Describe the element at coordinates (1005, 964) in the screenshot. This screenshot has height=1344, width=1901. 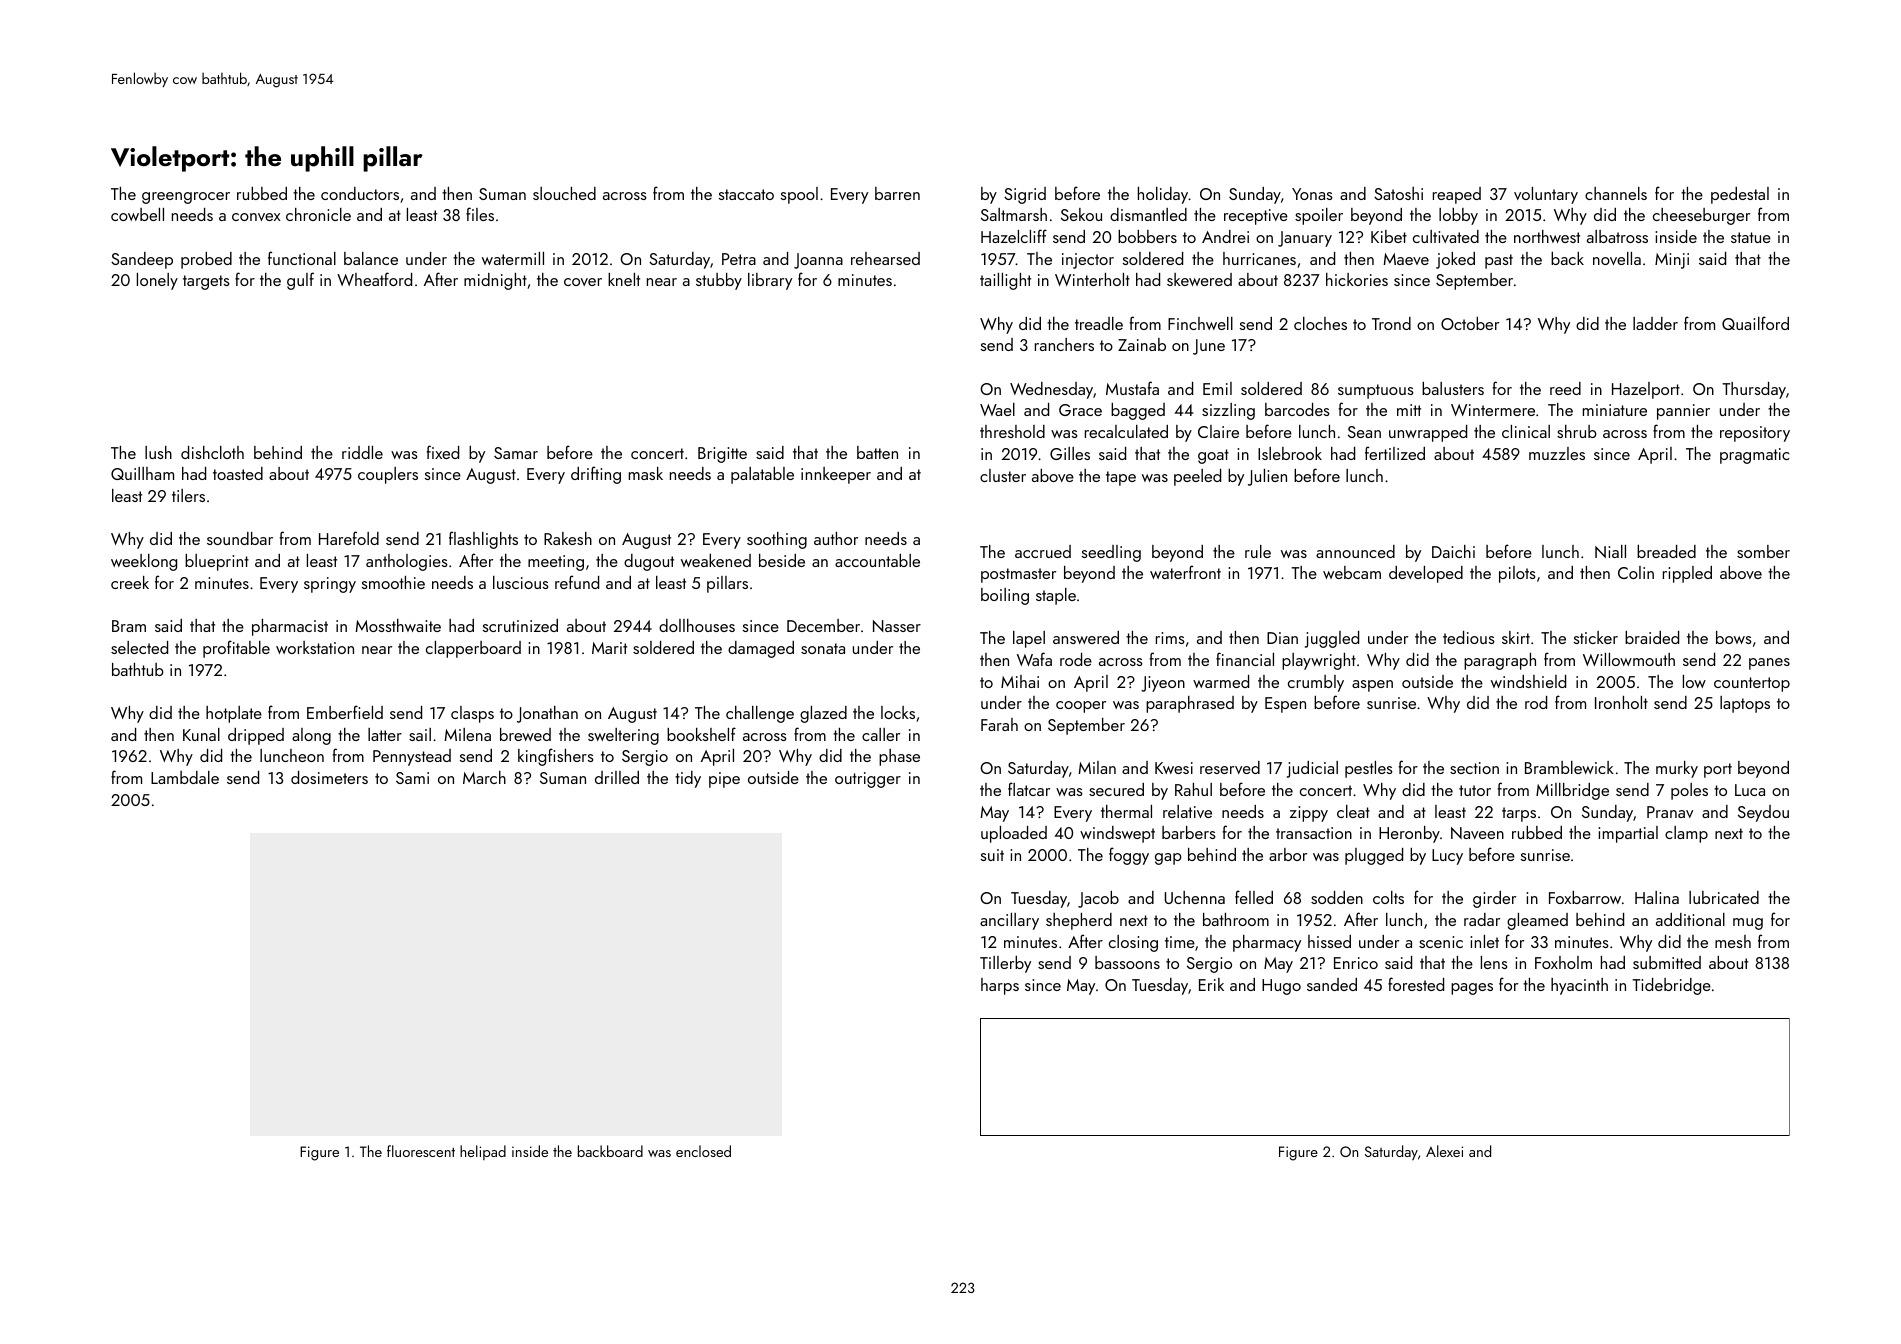
I see `Tillerby` at that location.
